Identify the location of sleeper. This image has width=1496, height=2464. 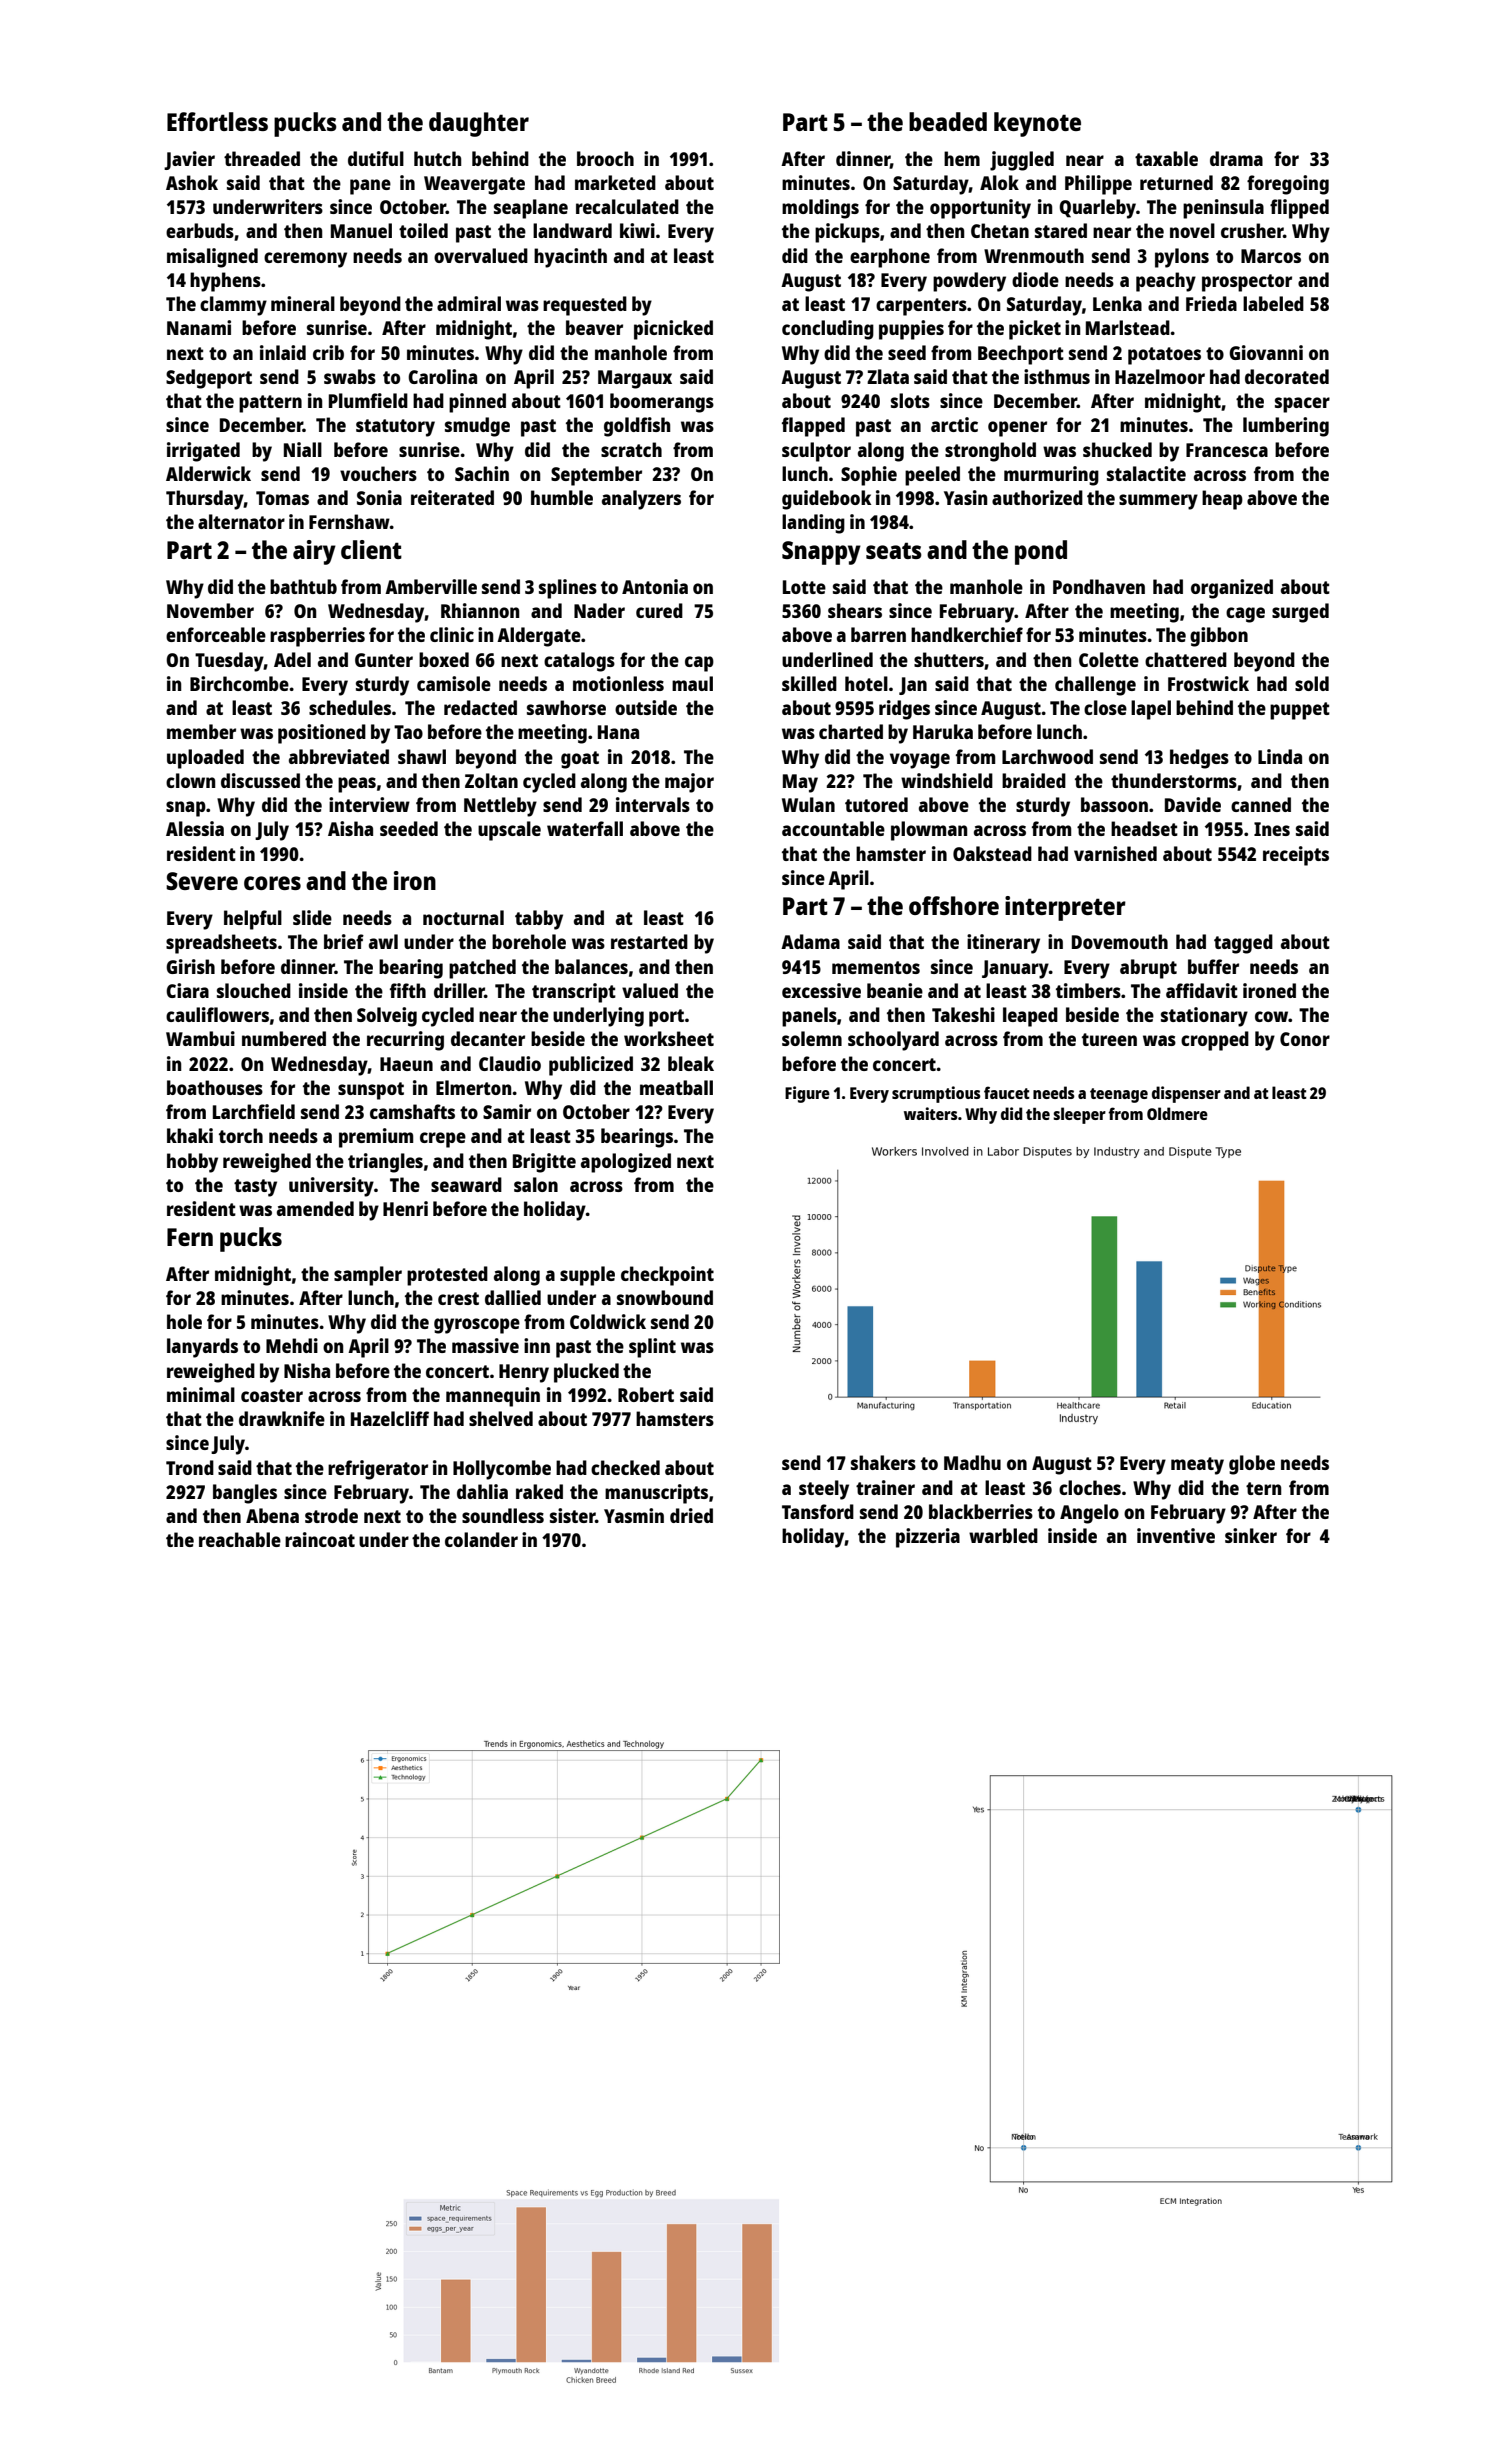
(1079, 1115).
